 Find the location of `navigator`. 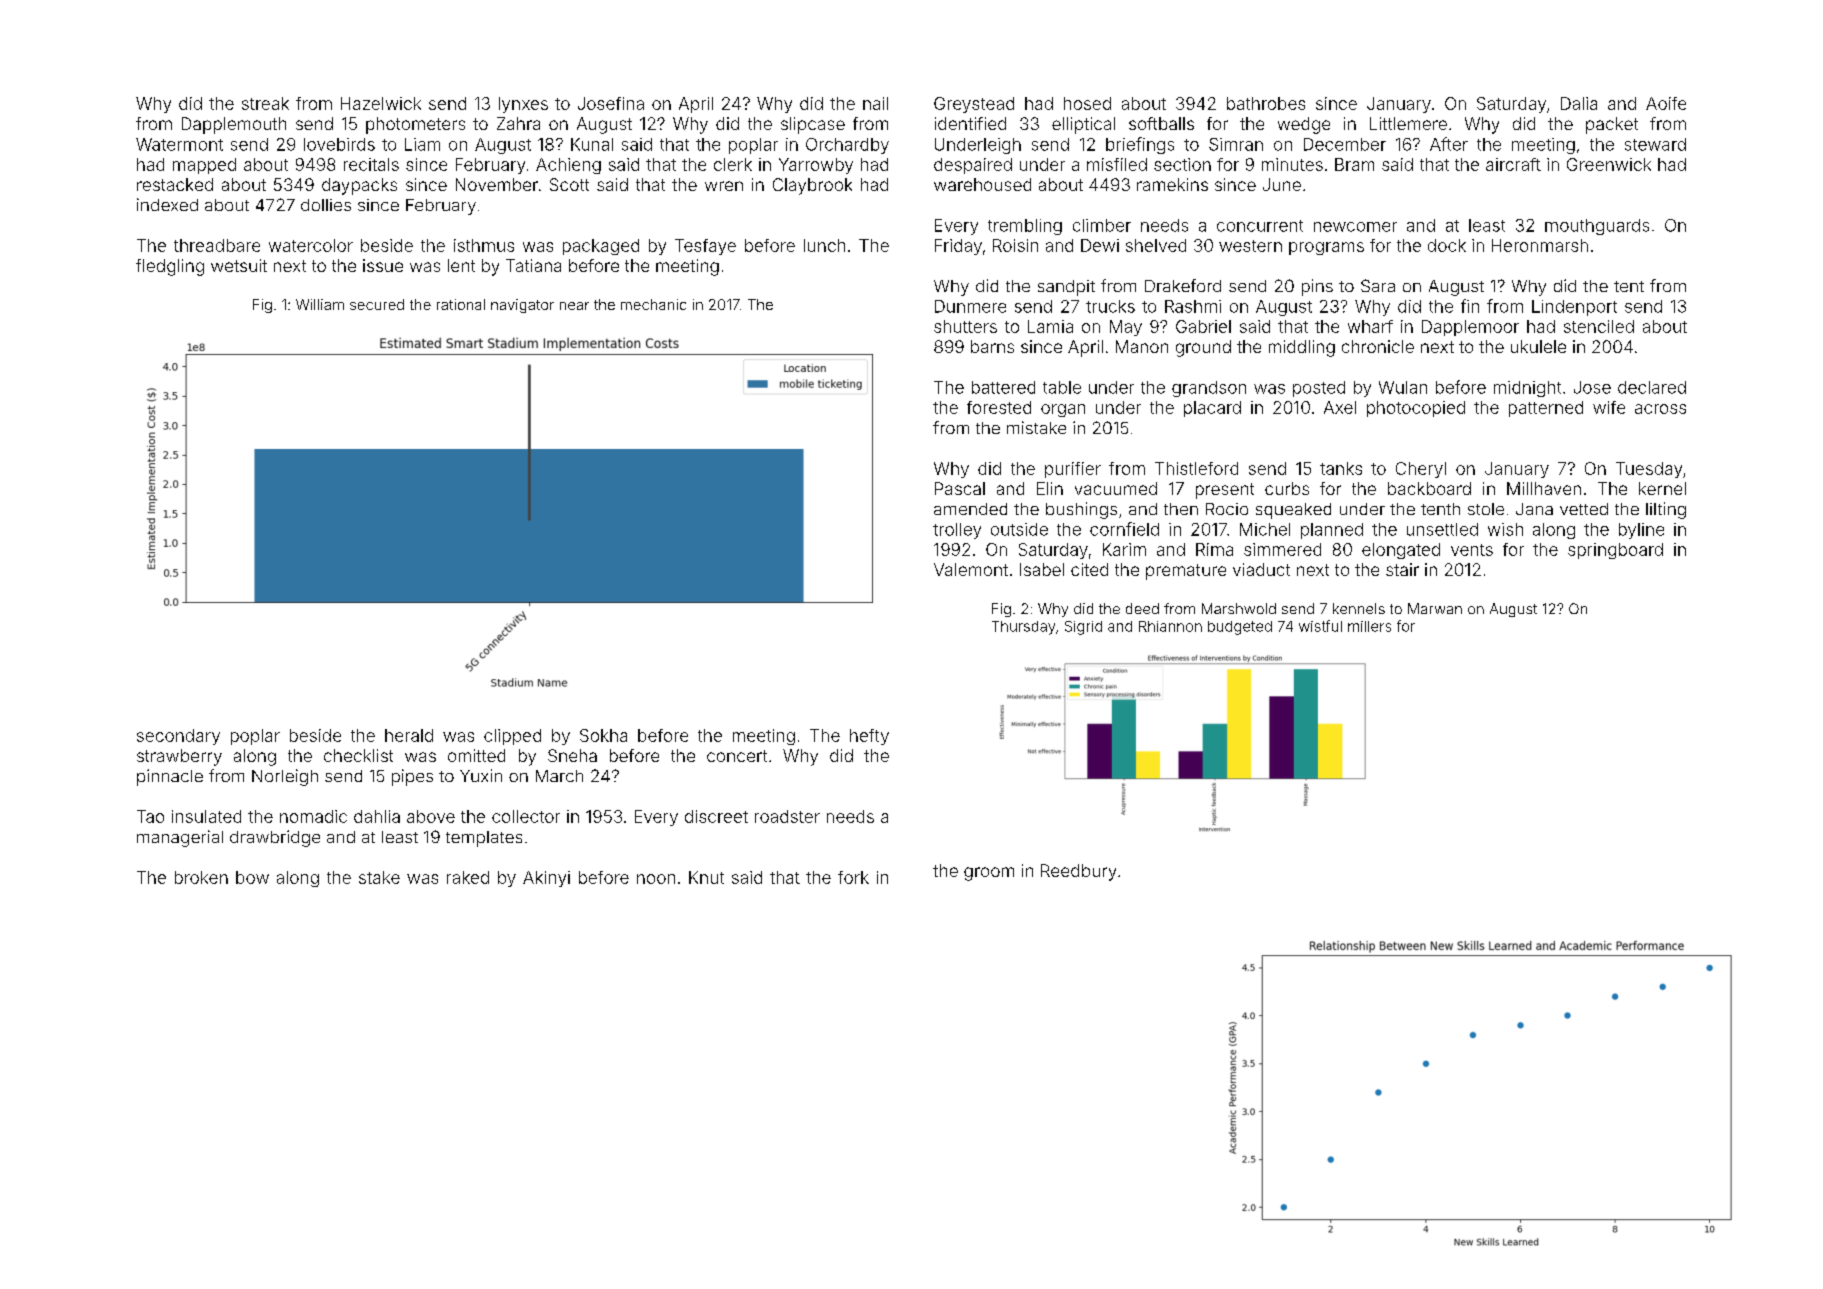

navigator is located at coordinates (522, 306).
